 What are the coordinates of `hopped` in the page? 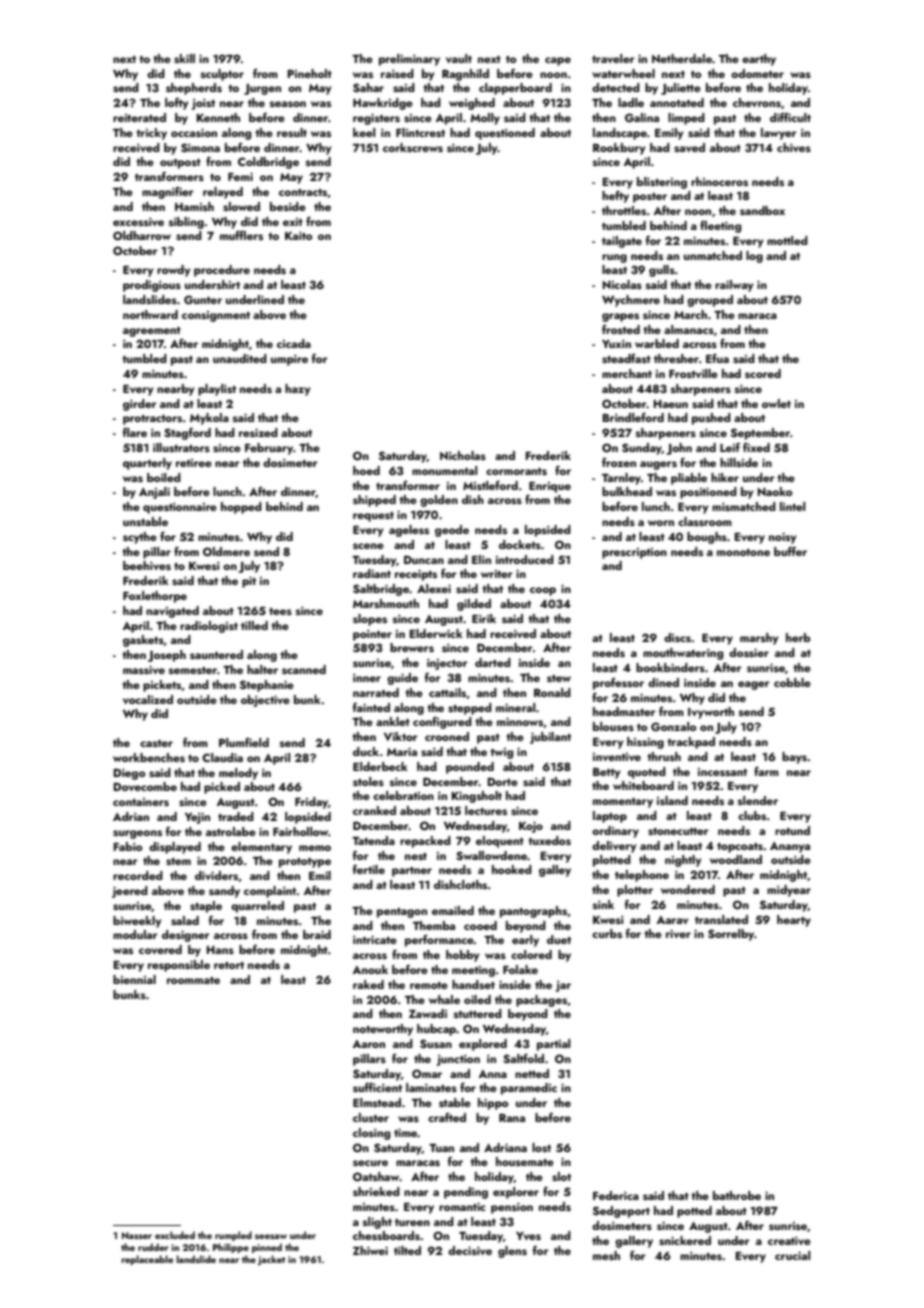 It's located at (241, 508).
